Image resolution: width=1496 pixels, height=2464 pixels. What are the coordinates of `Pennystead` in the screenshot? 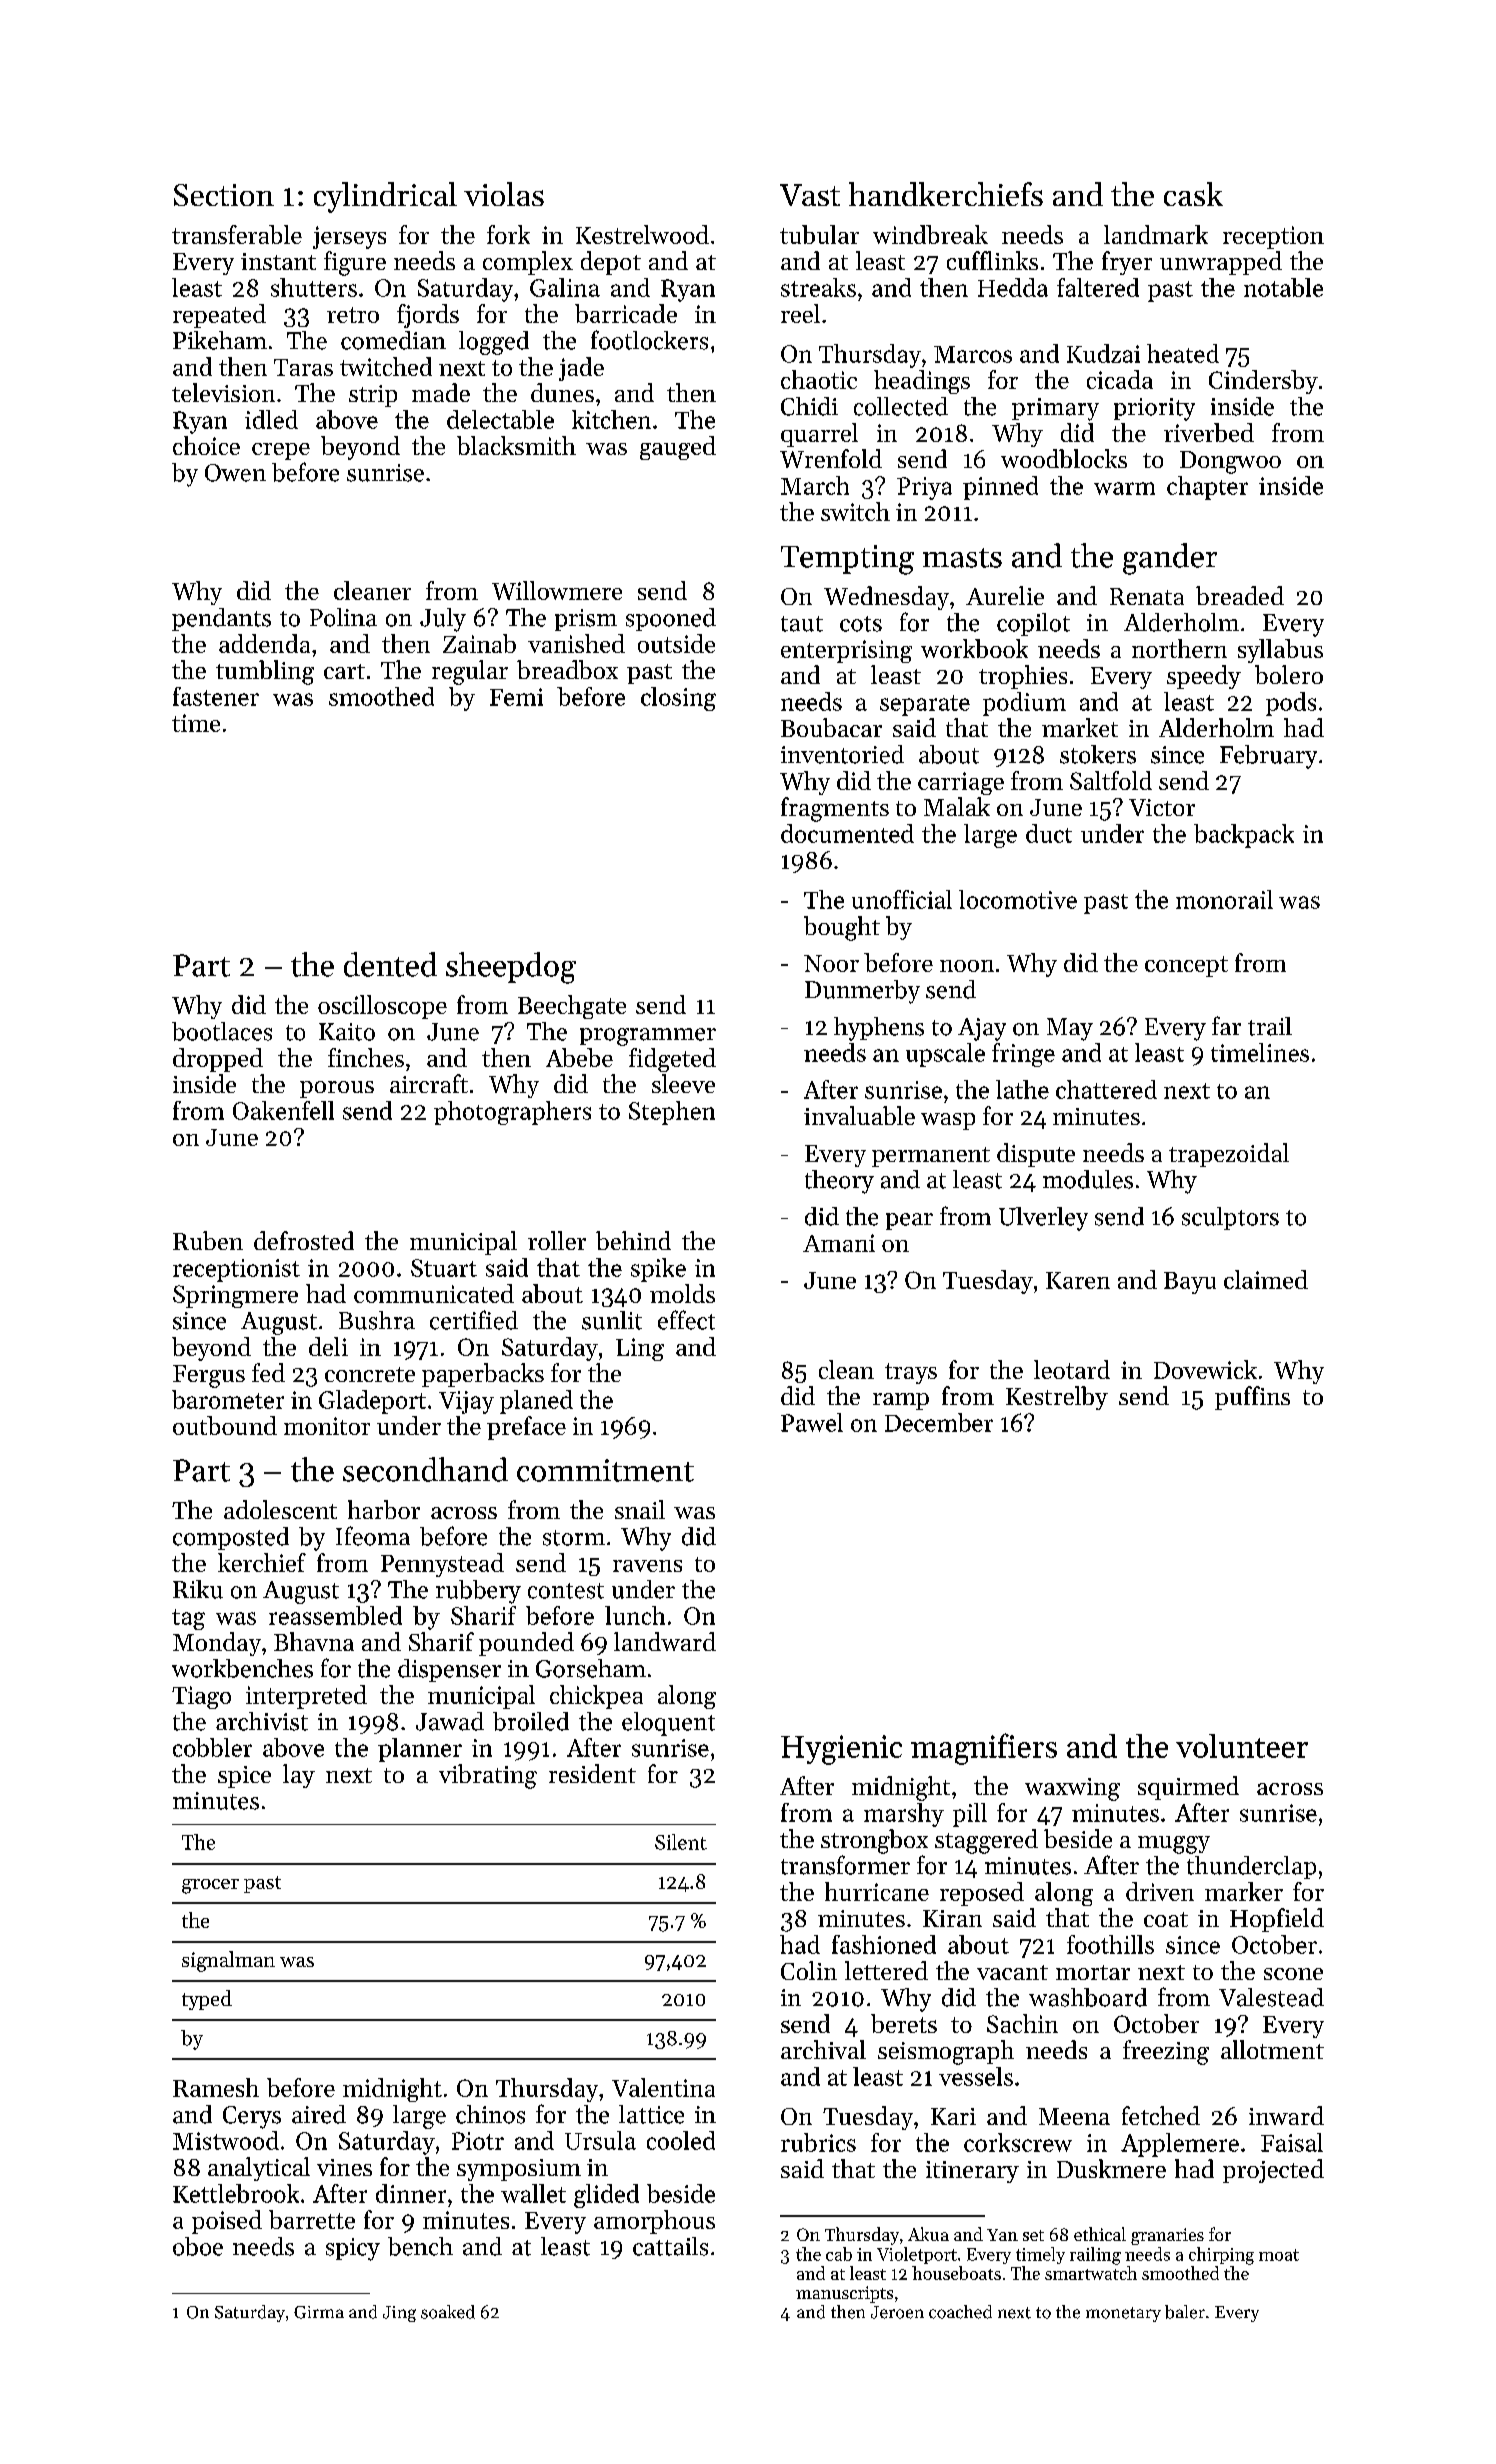 It's located at (442, 1565).
